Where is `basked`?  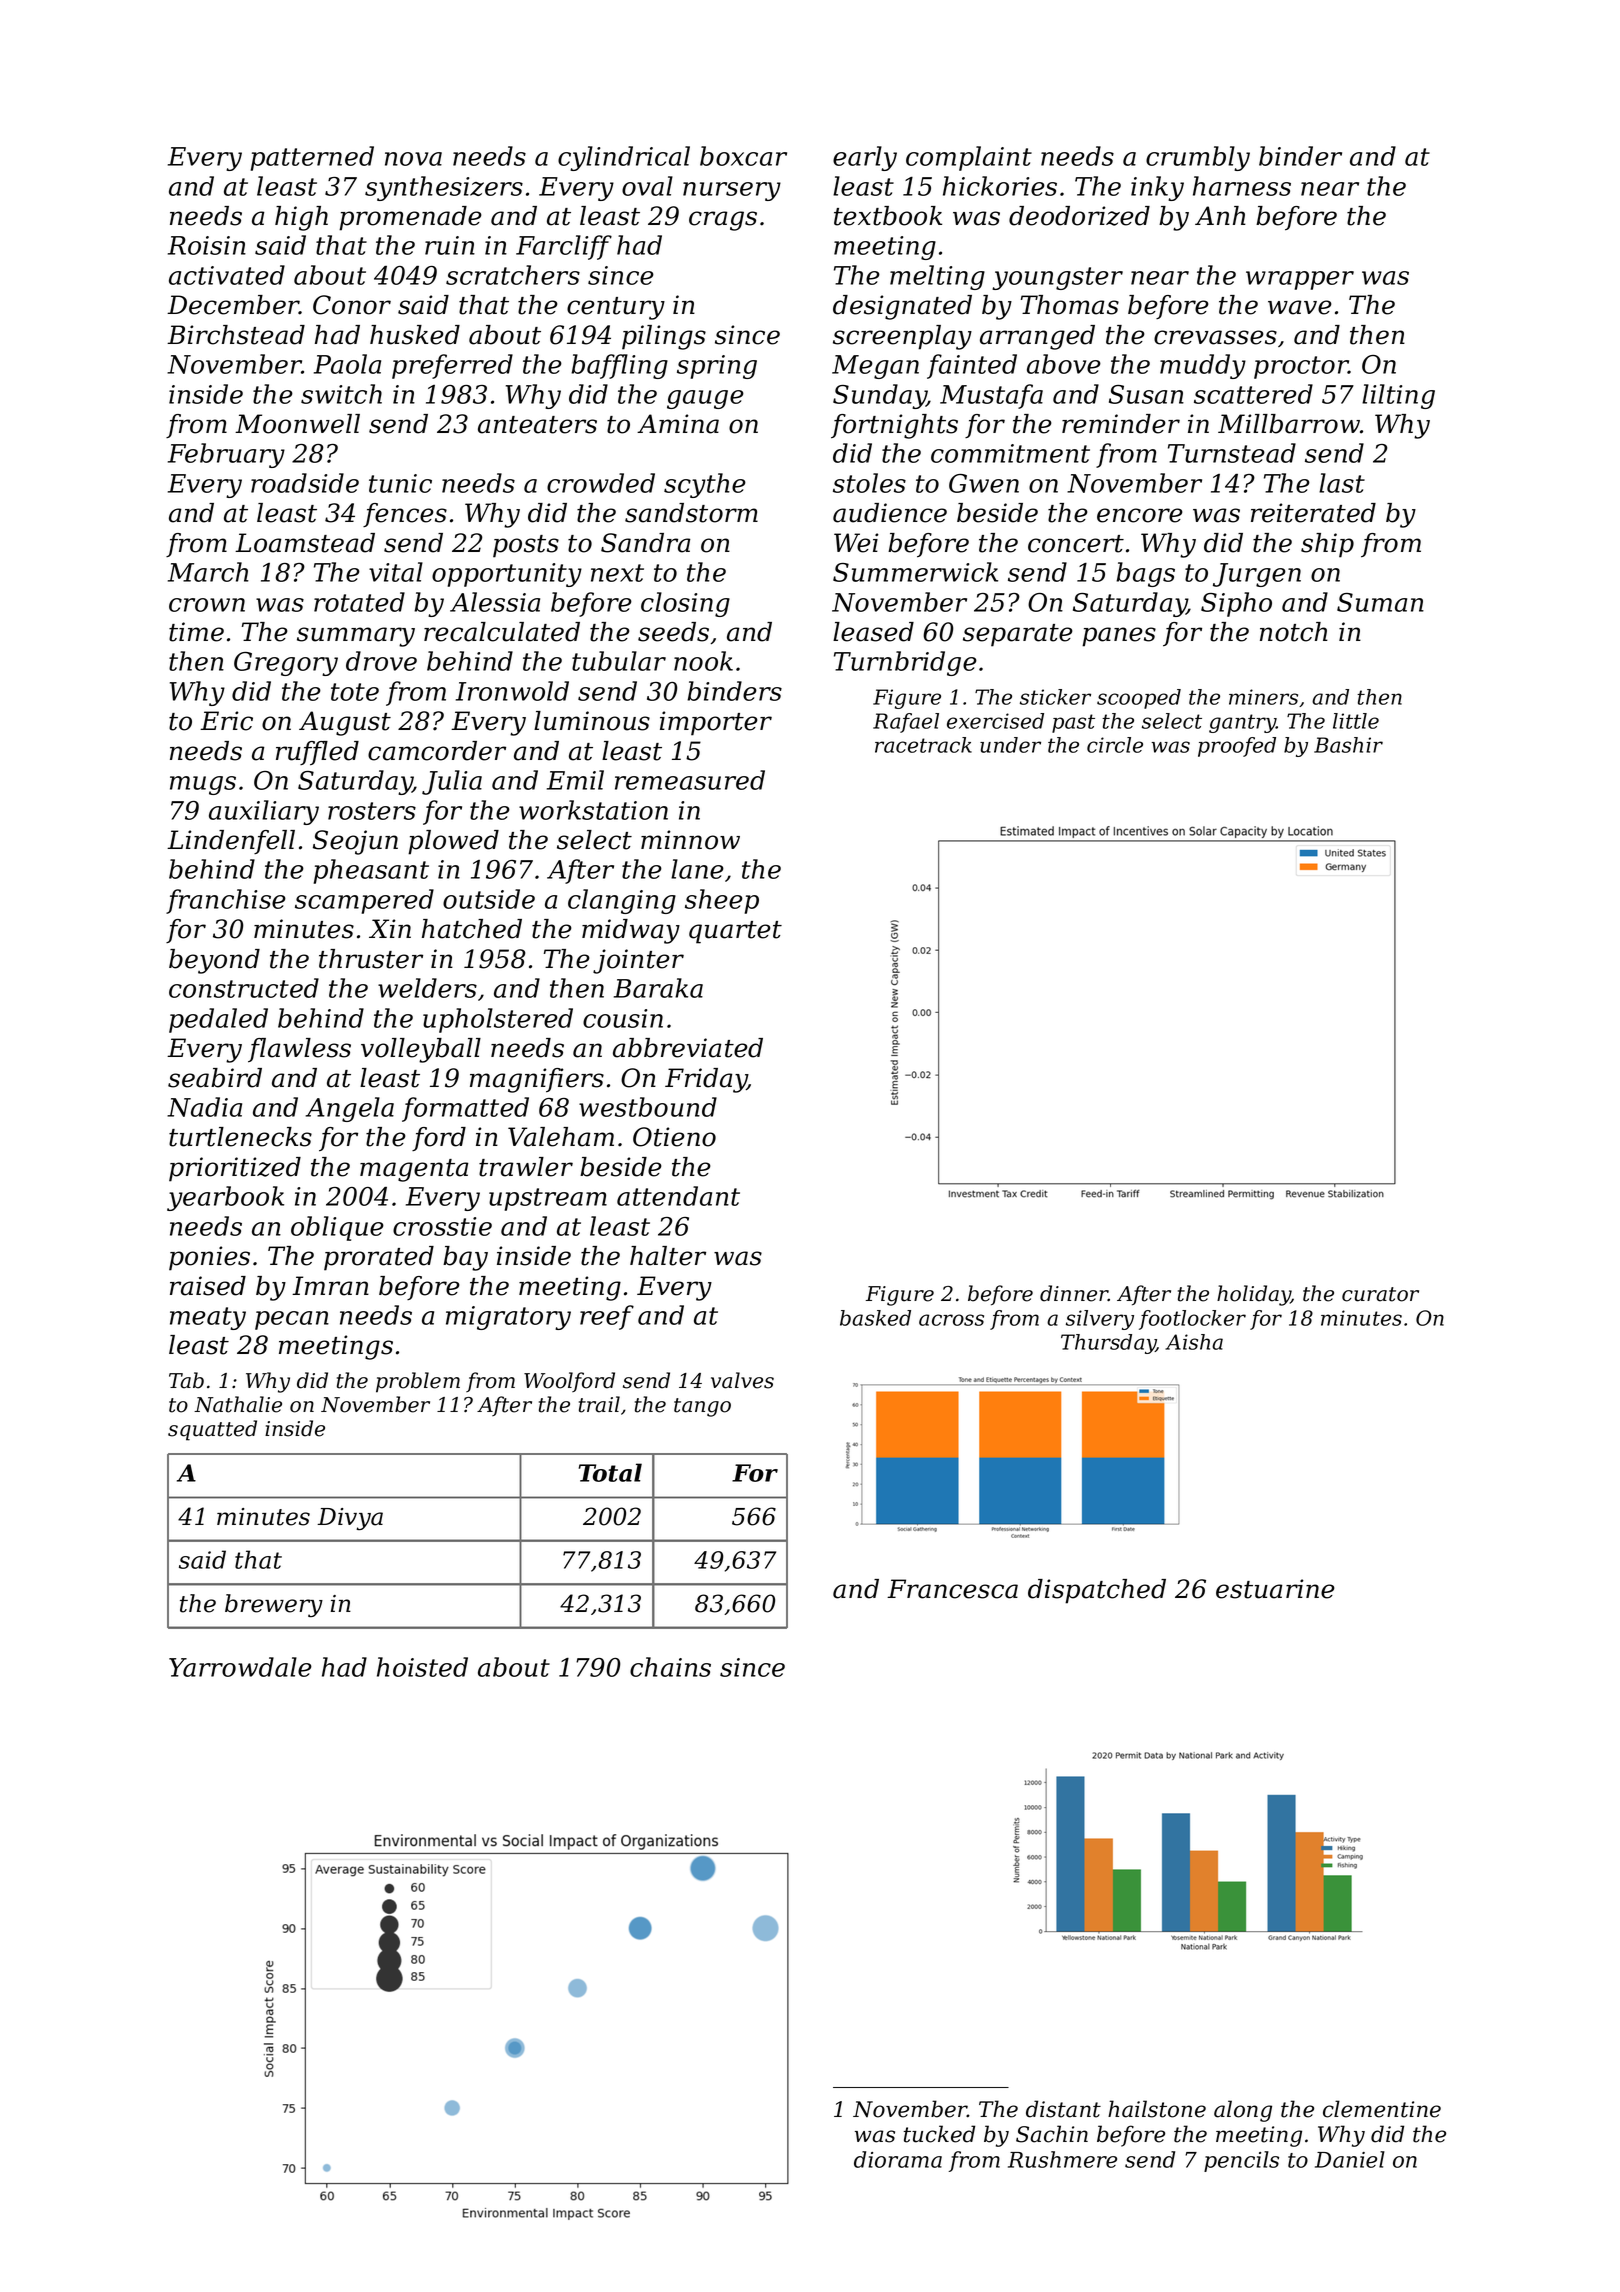 basked is located at coordinates (875, 1318).
